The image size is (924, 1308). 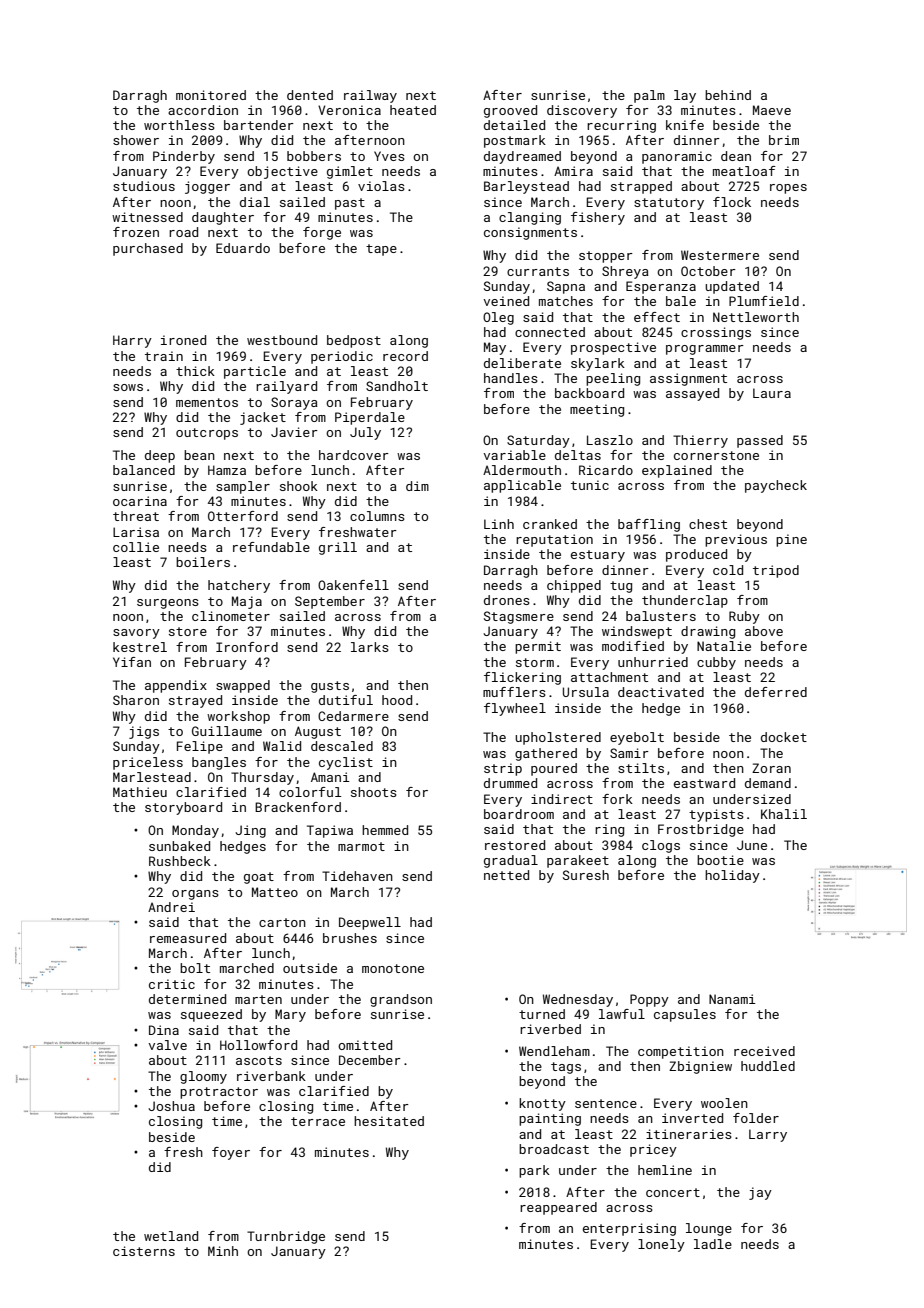 What do you see at coordinates (144, 186) in the image?
I see `studious` at bounding box center [144, 186].
